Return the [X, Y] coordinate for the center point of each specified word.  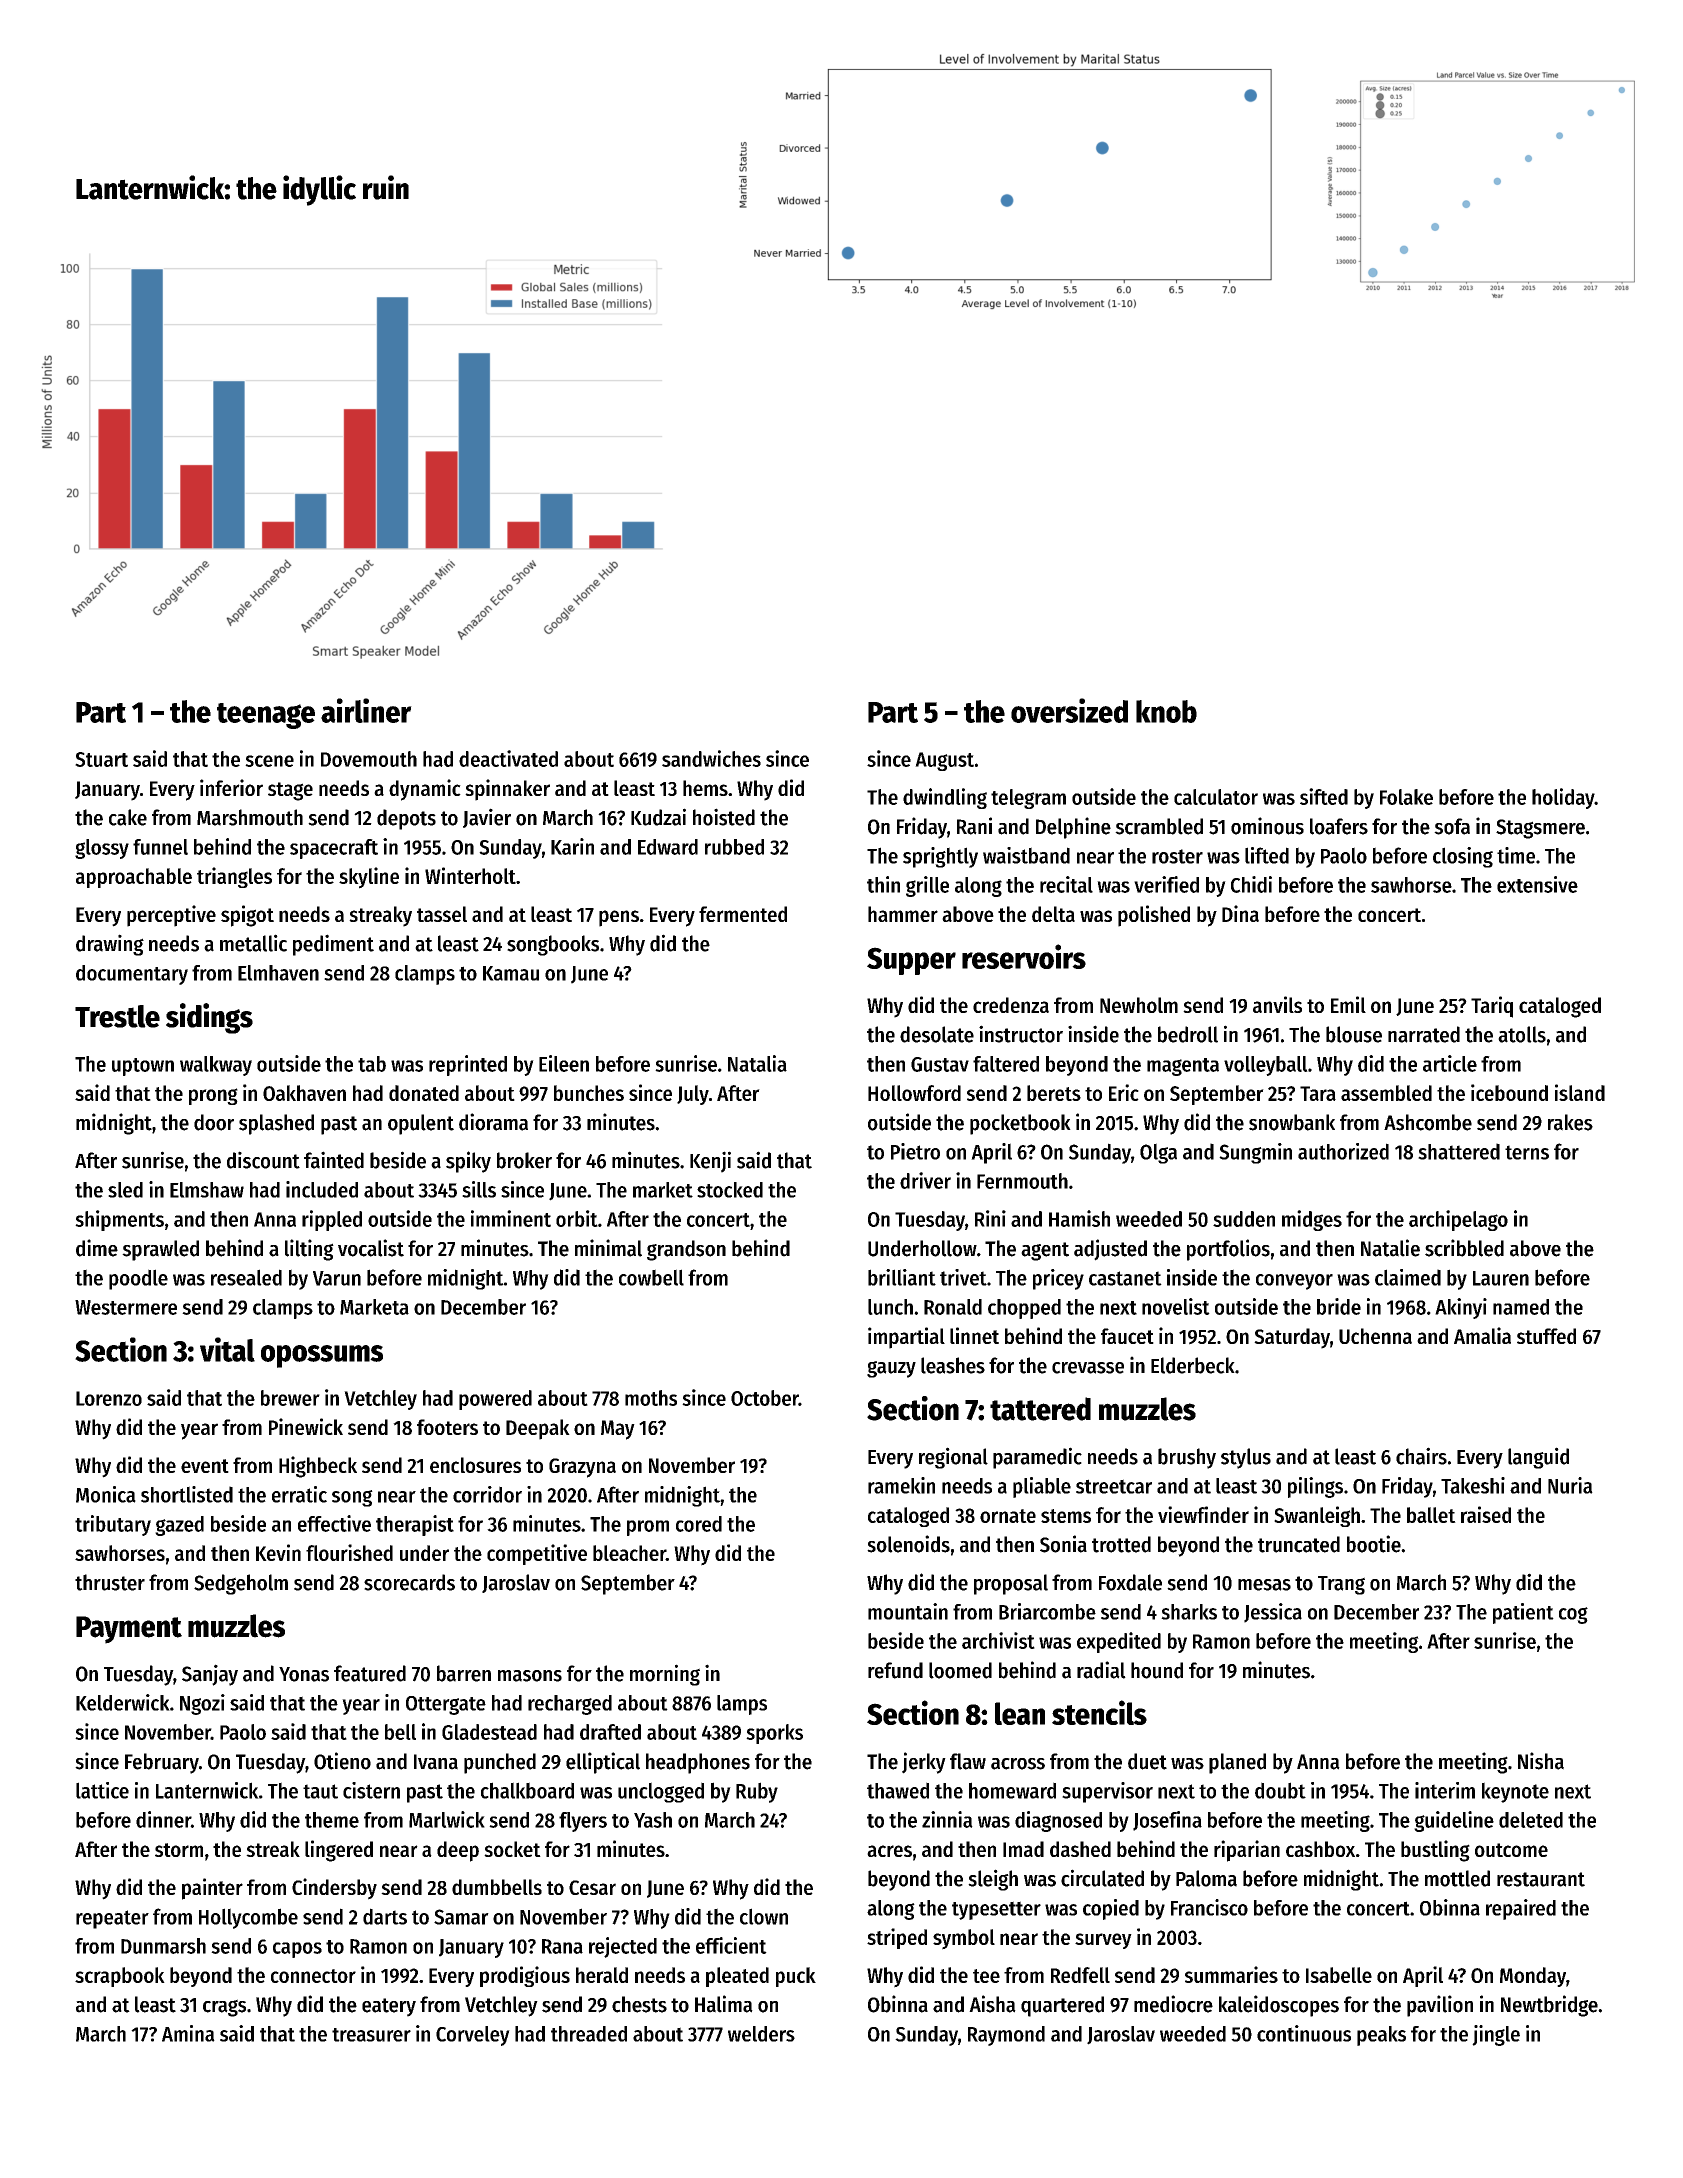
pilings [1315, 1487]
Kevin [278, 1552]
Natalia [757, 1063]
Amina [188, 2033]
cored [699, 1524]
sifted [1324, 796]
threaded [589, 2034]
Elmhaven [278, 973]
